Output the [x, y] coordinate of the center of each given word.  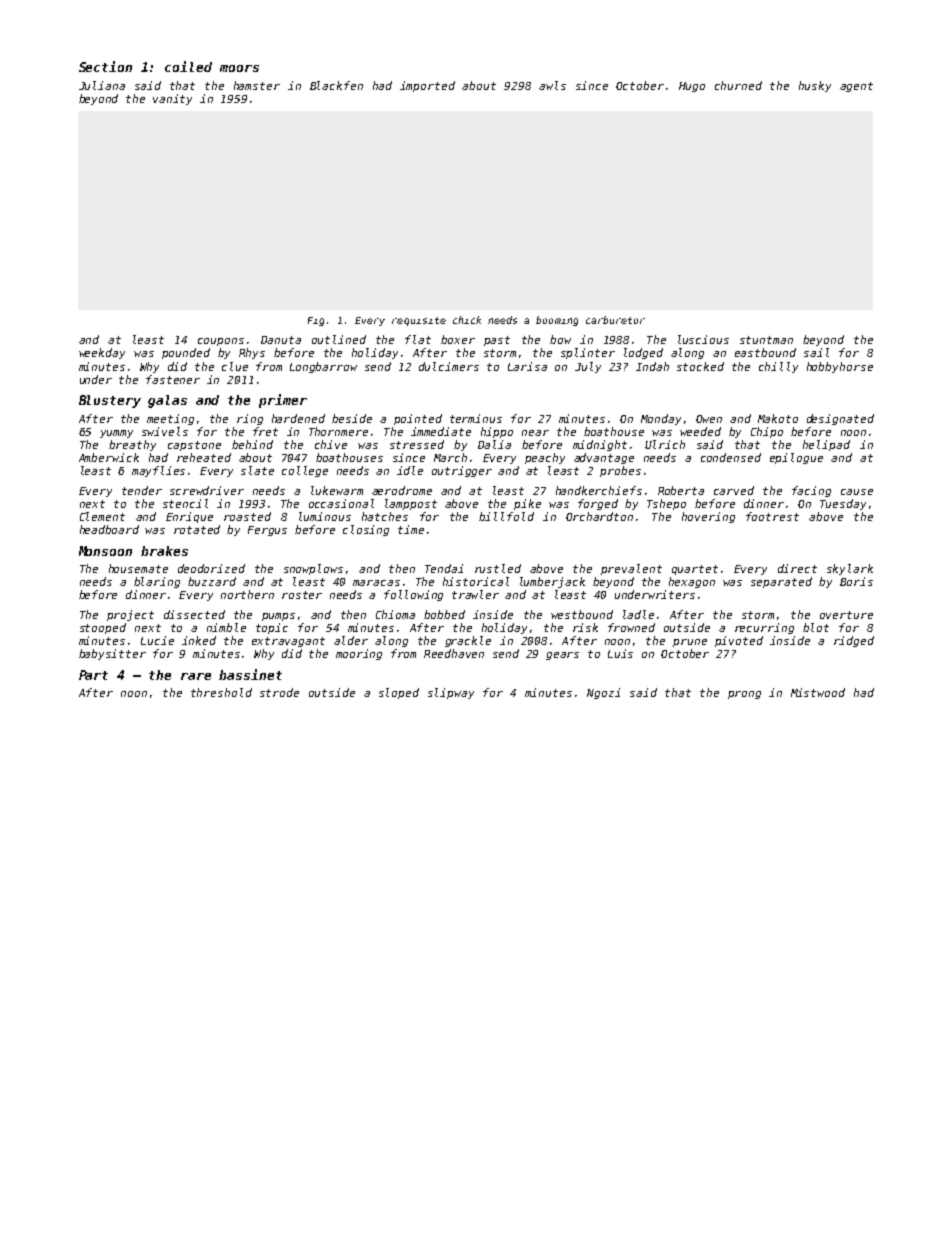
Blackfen [336, 85]
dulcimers [449, 366]
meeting [170, 419]
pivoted [739, 641]
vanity [172, 99]
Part [93, 675]
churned [738, 85]
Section [105, 66]
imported [427, 86]
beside [352, 418]
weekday [102, 353]
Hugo [692, 87]
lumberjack [552, 582]
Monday [661, 419]
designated [840, 419]
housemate [138, 568]
